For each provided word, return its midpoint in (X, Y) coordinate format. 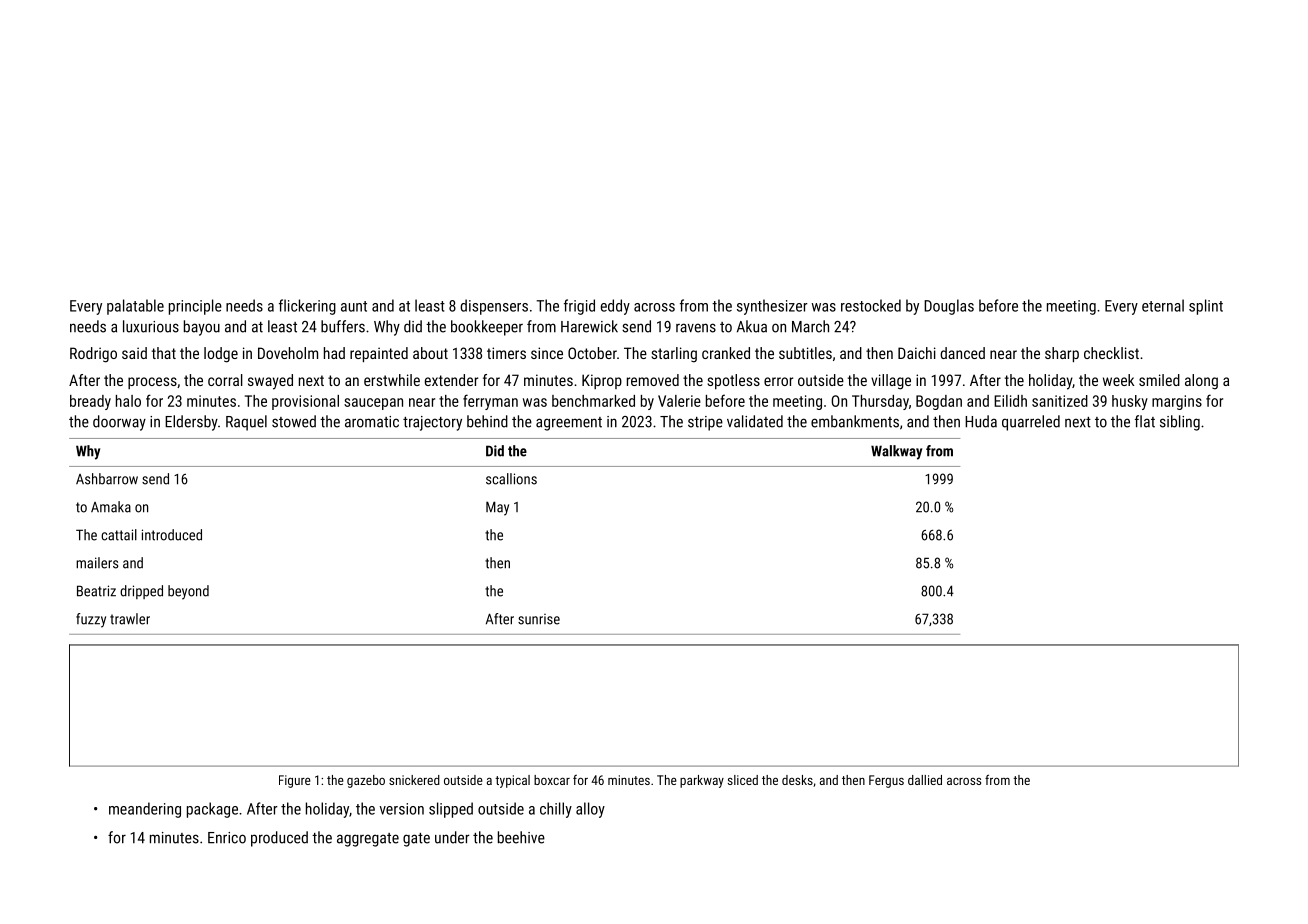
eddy (615, 307)
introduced (172, 535)
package (212, 810)
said (134, 353)
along (1201, 382)
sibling (1180, 423)
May (497, 508)
